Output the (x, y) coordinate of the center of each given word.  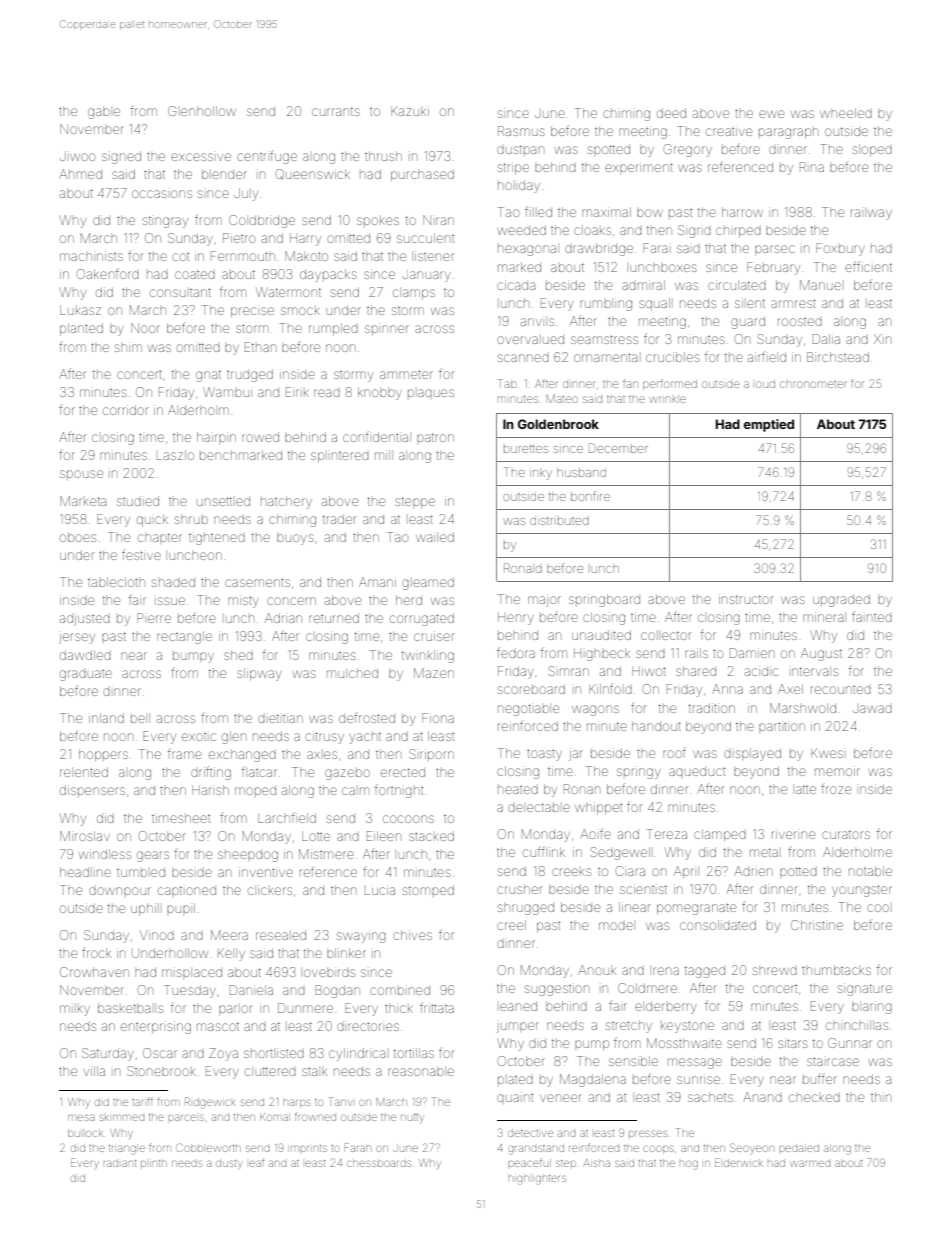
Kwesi (827, 753)
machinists (91, 256)
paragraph (788, 133)
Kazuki (410, 111)
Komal (274, 1117)
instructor (746, 599)
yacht (365, 738)
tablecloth (116, 582)
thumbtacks (836, 970)
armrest (793, 303)
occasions (162, 194)
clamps (414, 294)
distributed (559, 521)
